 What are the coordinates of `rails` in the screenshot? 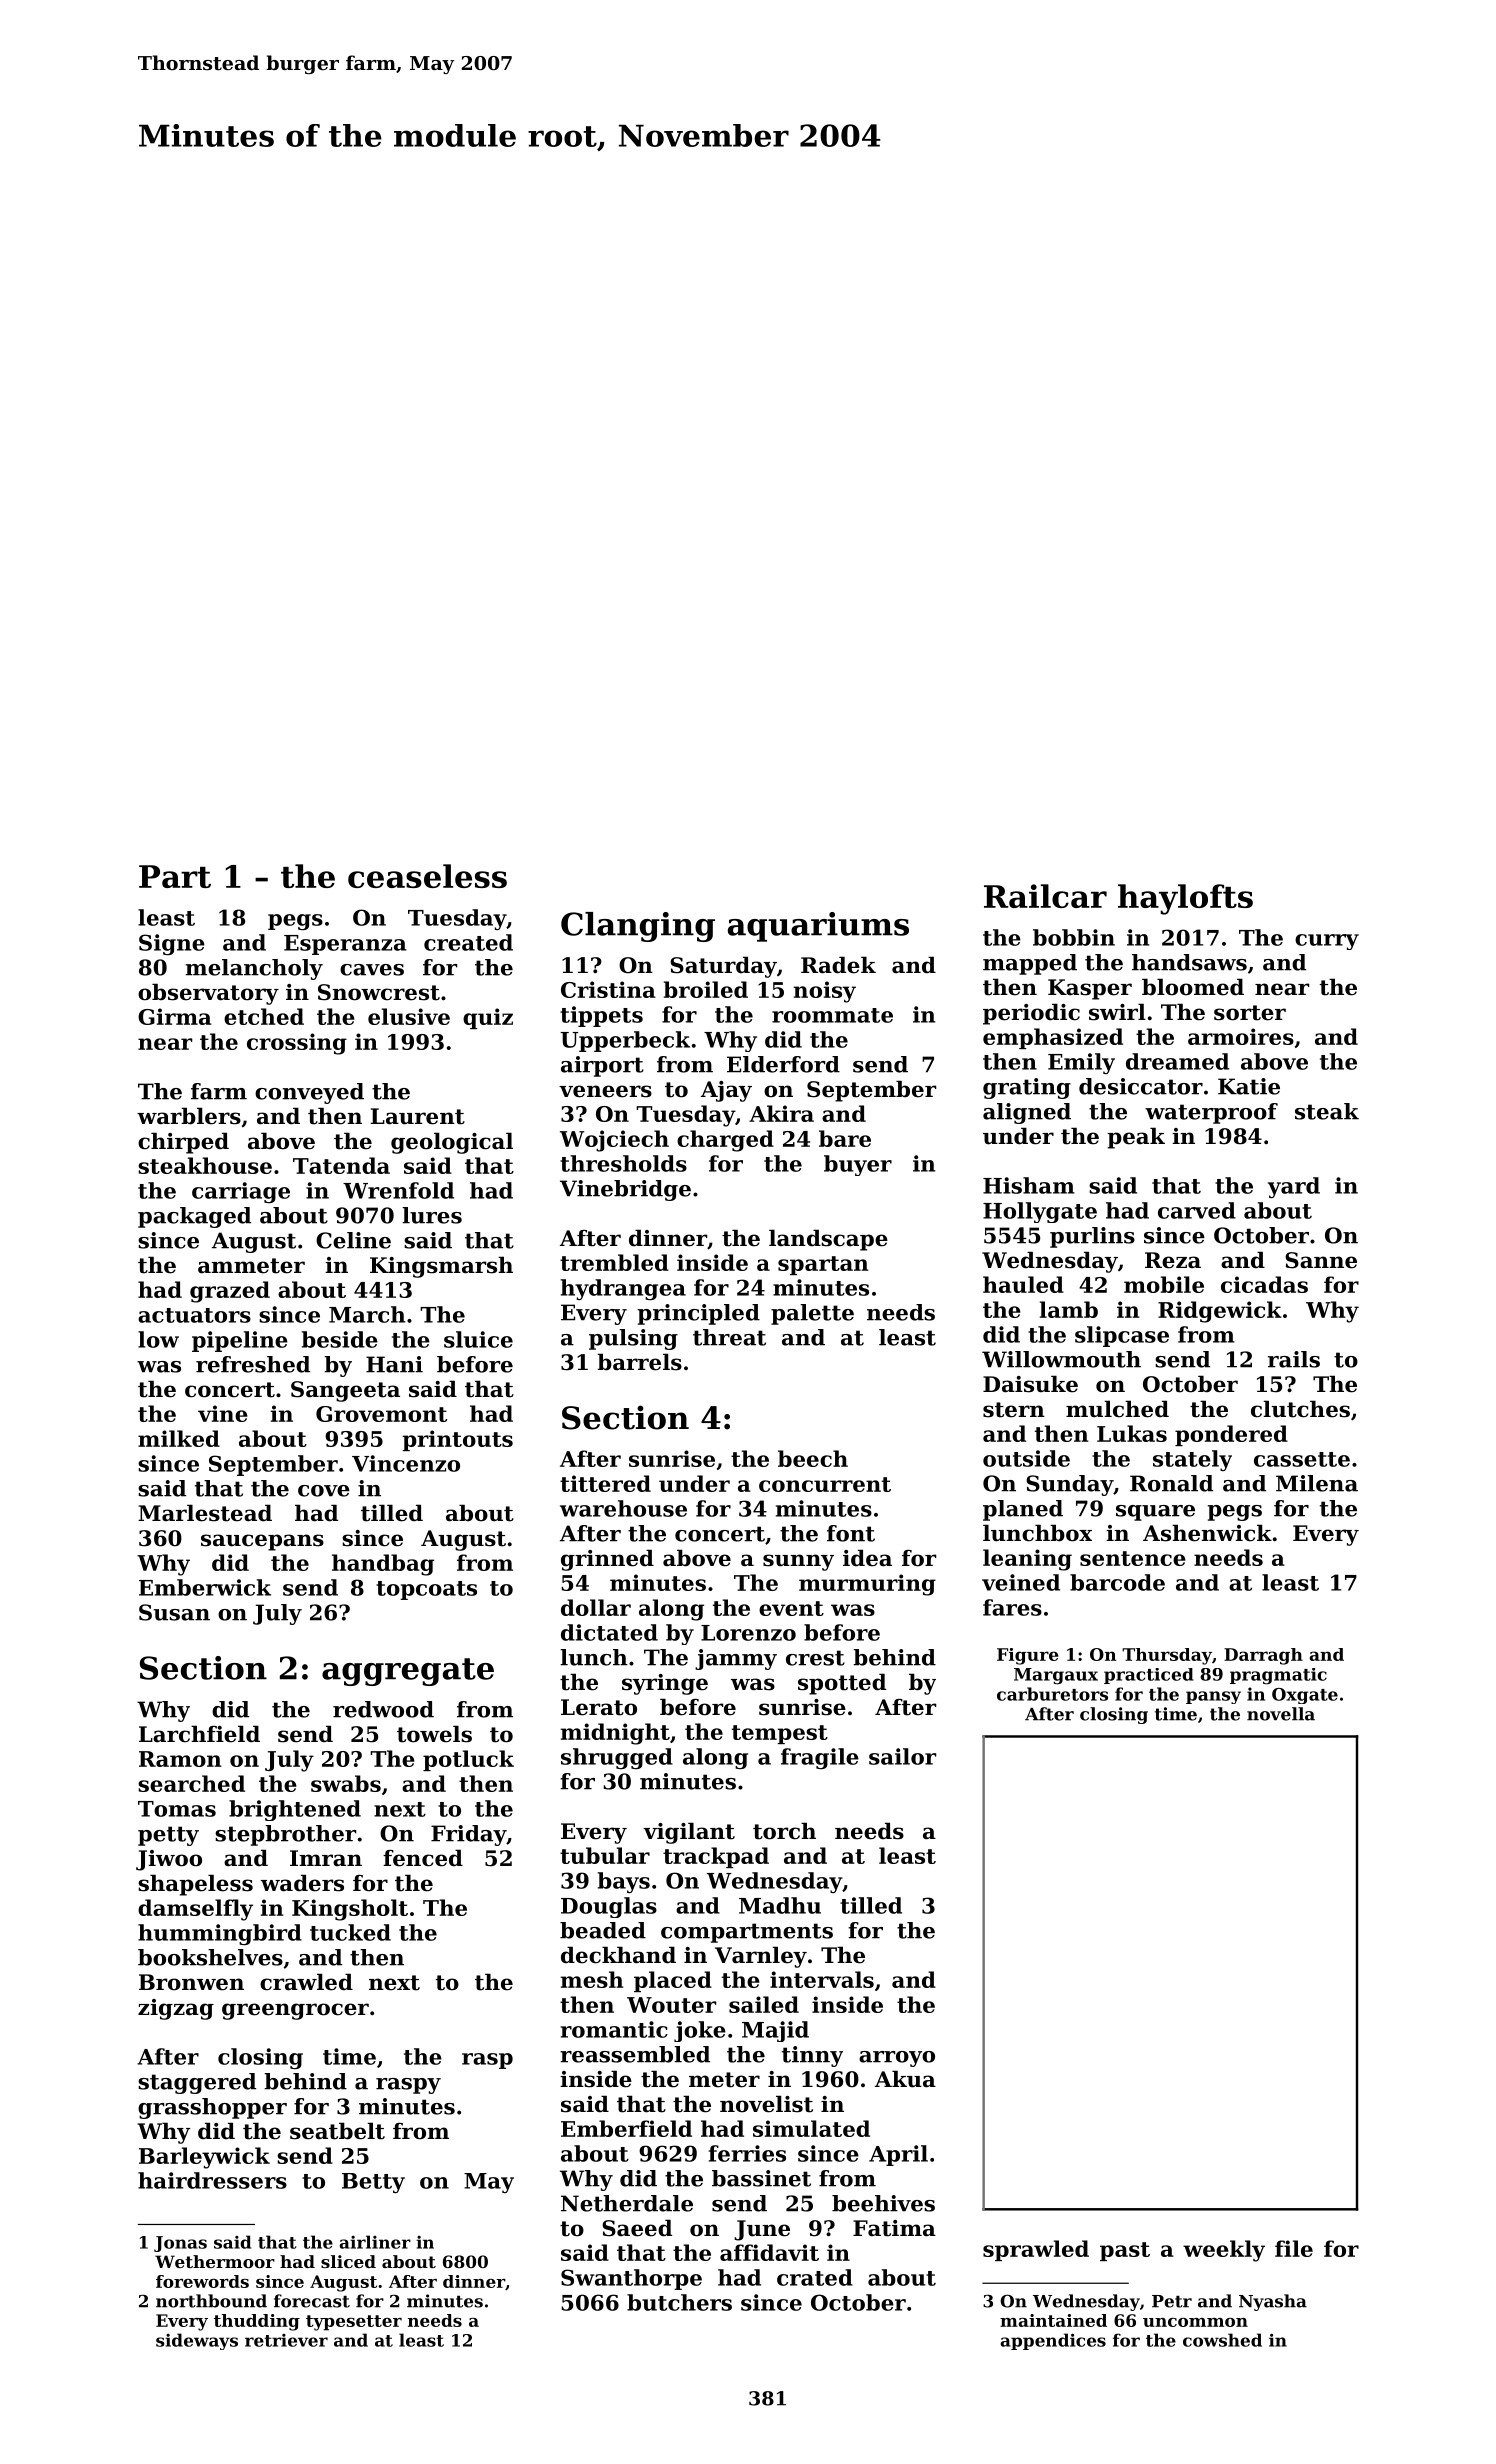 It's located at (1294, 1359).
